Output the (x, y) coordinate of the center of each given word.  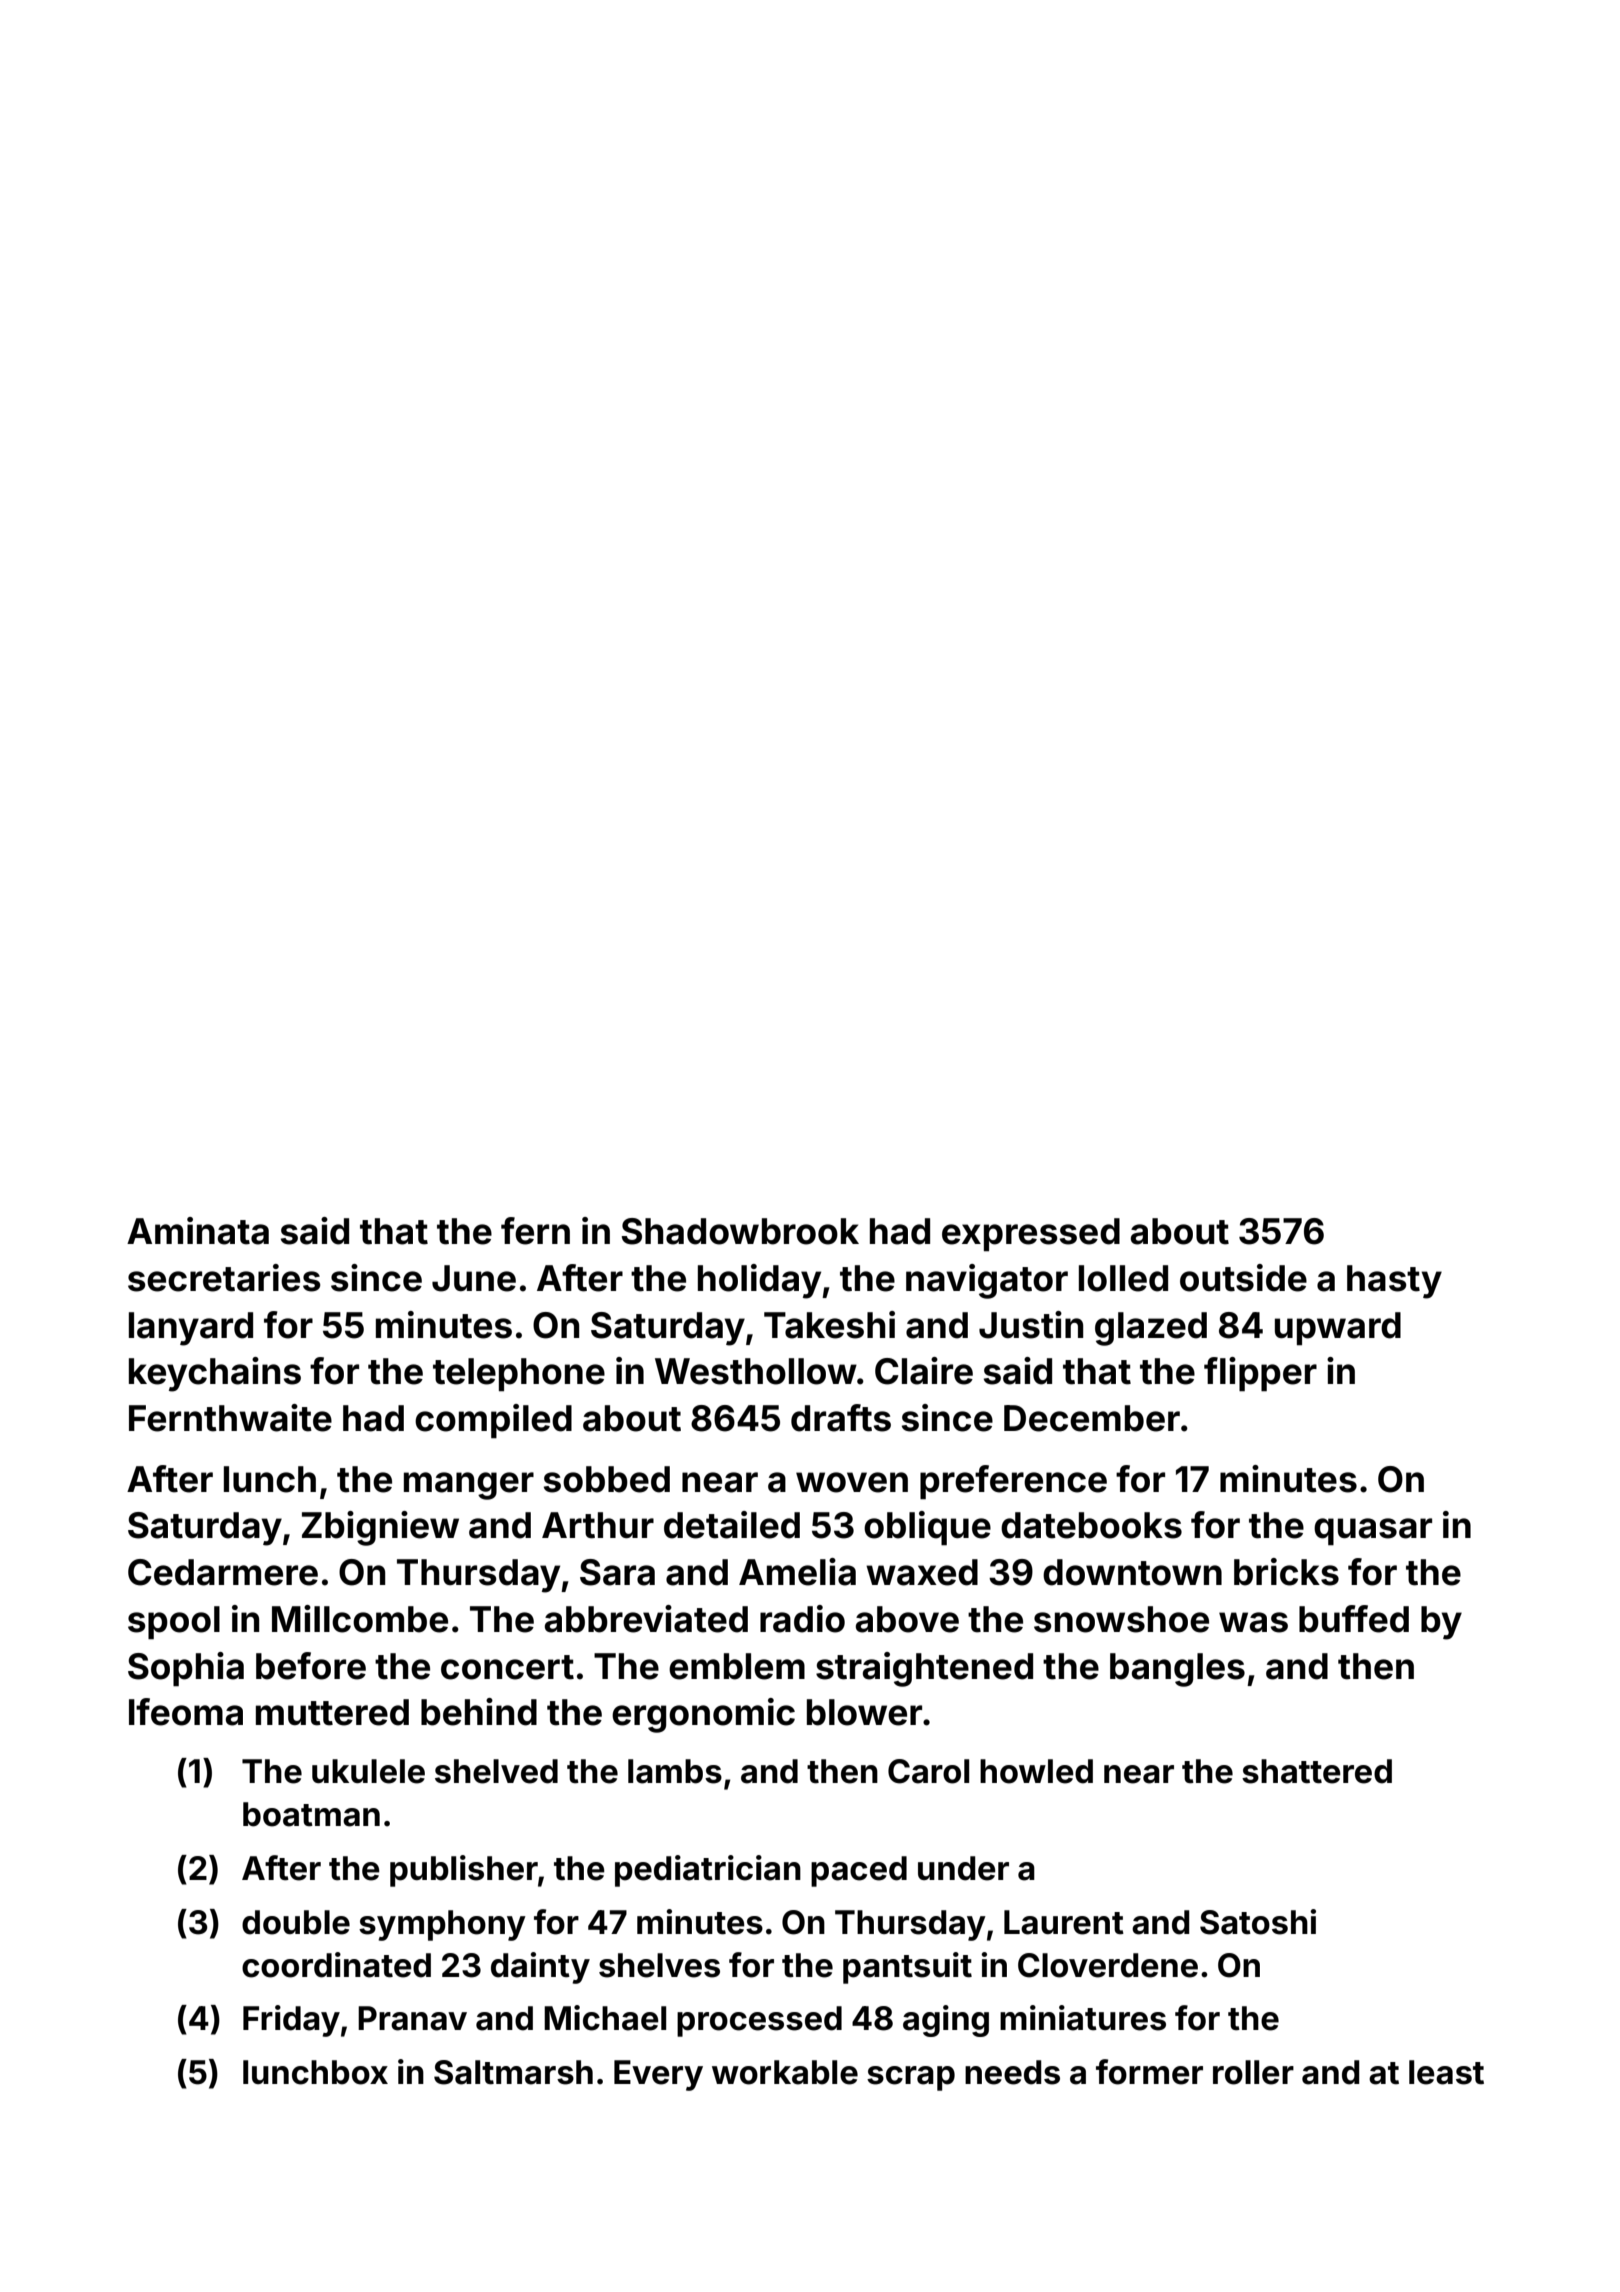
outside (1243, 1278)
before (311, 1666)
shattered (1317, 1771)
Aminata (198, 1231)
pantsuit (907, 1968)
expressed (1031, 1235)
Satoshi (1258, 1922)
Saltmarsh (513, 2072)
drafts (841, 1418)
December (1092, 1418)
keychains (215, 1374)
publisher (464, 1871)
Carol (928, 1771)
